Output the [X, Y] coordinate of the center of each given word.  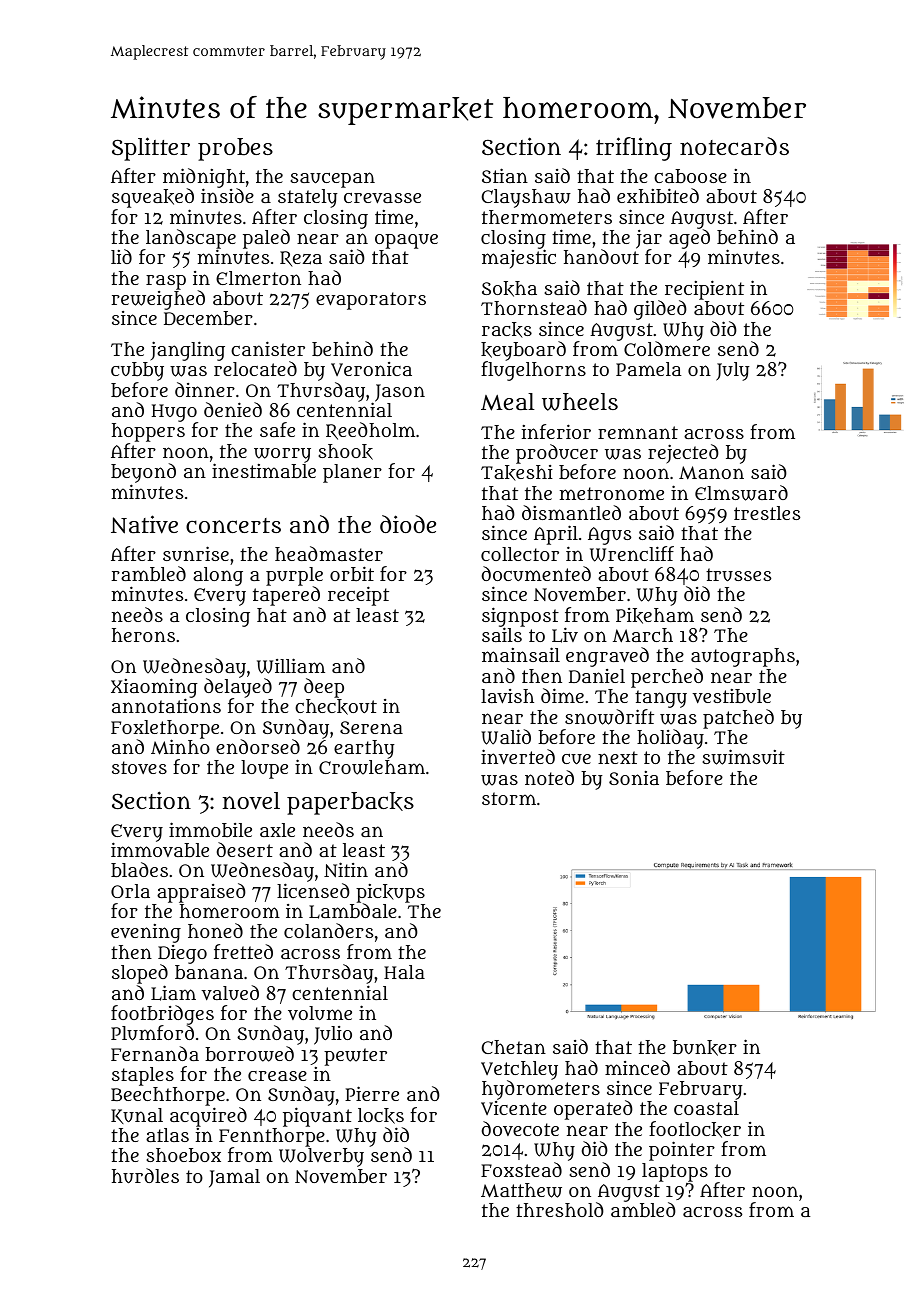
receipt [358, 596]
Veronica [371, 369]
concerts [233, 525]
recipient [704, 290]
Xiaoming [154, 688]
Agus [609, 536]
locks [381, 1116]
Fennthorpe [272, 1138]
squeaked [153, 198]
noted [549, 777]
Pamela [648, 369]
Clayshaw [526, 198]
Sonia [634, 778]
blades [139, 869]
